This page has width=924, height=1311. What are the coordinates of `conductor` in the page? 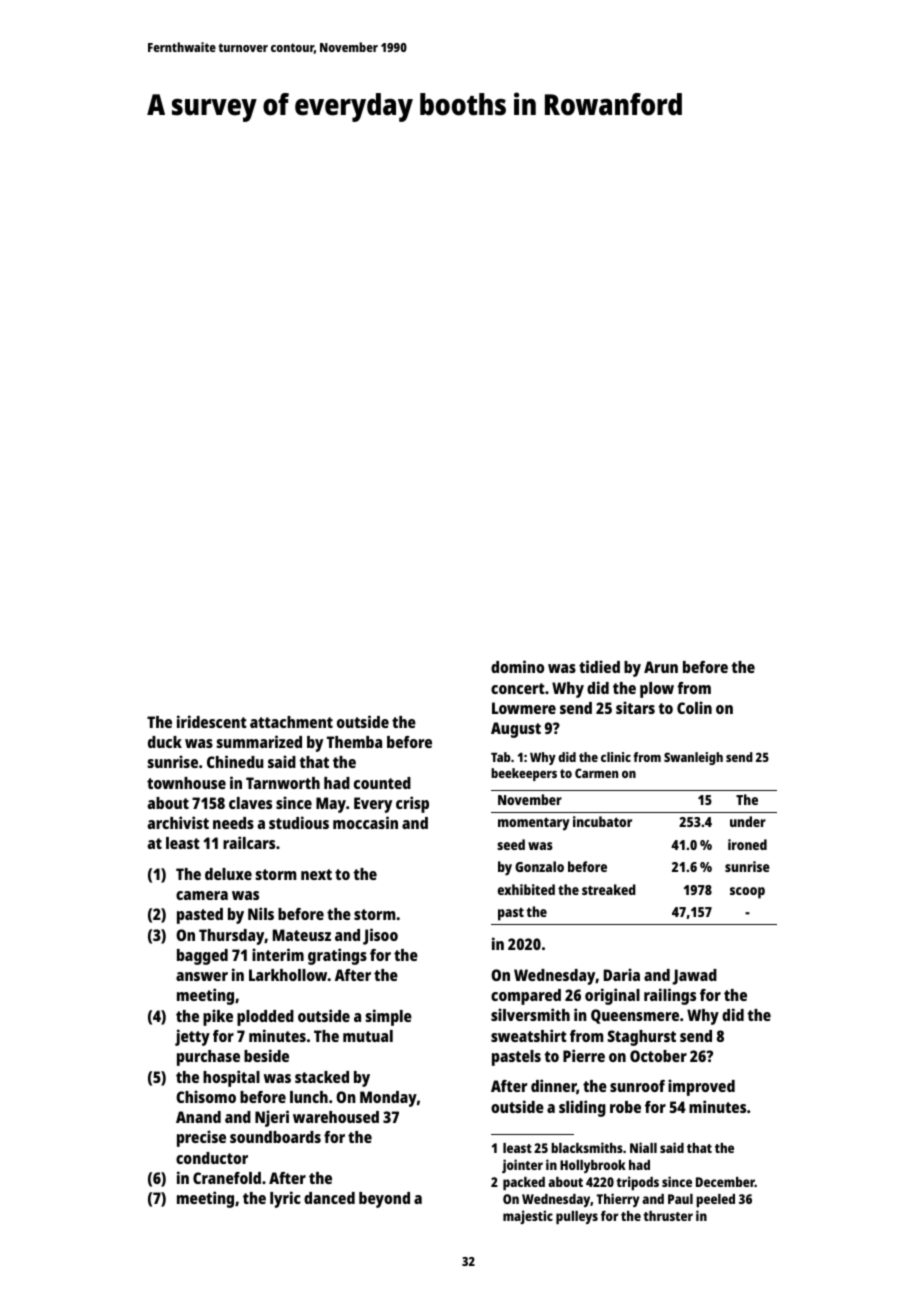 It's located at (212, 1158).
